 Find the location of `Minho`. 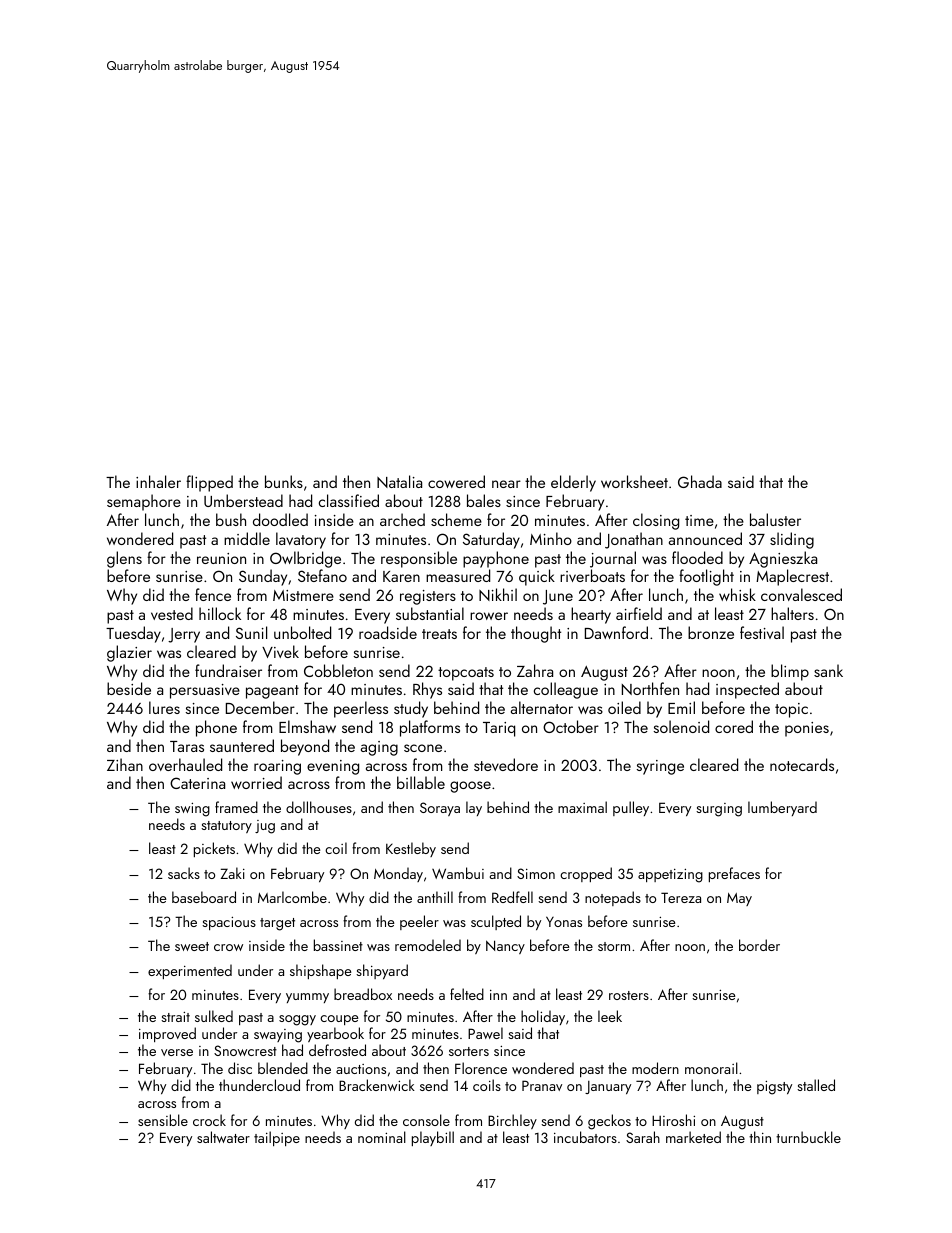

Minho is located at coordinates (551, 538).
